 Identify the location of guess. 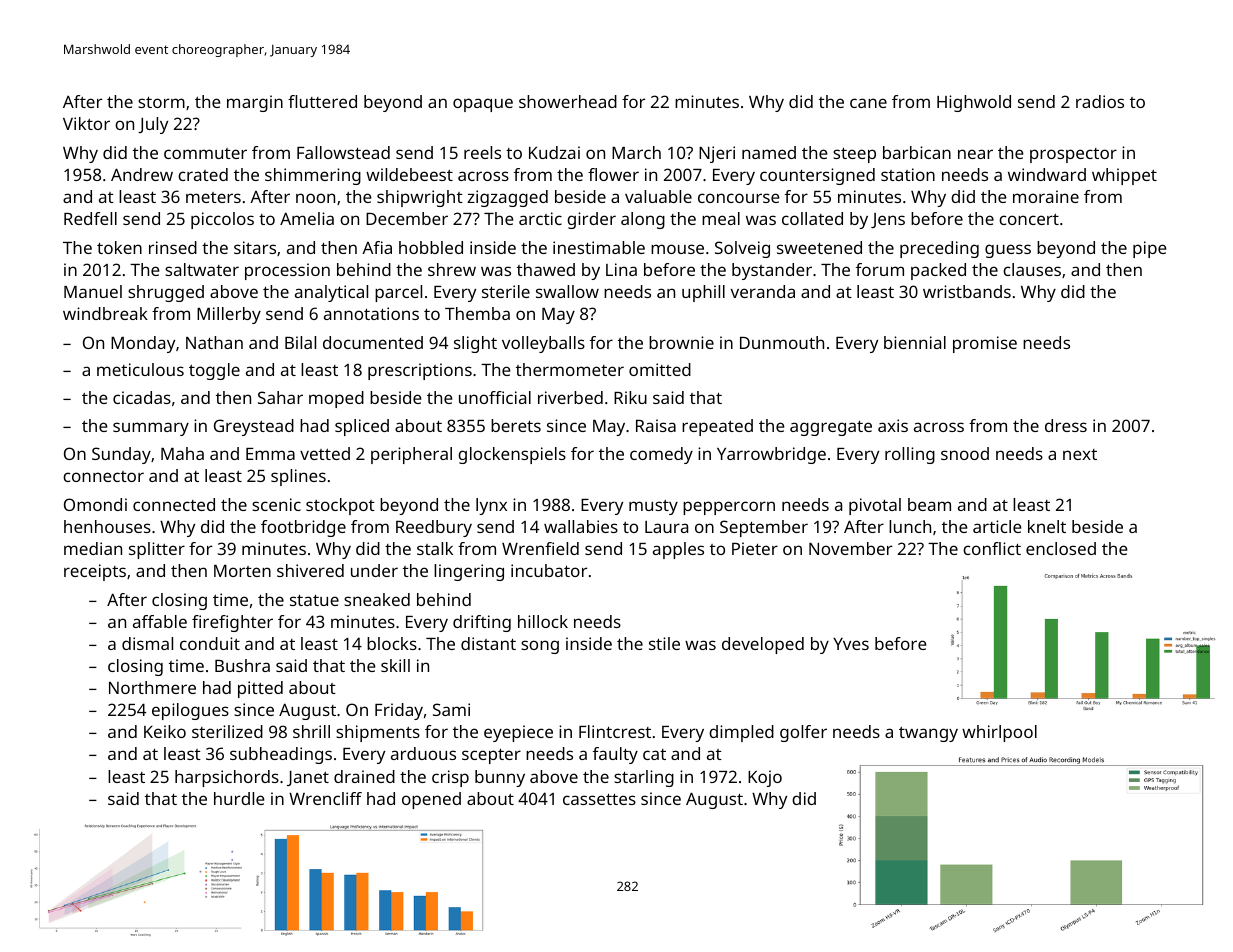
(1008, 251).
